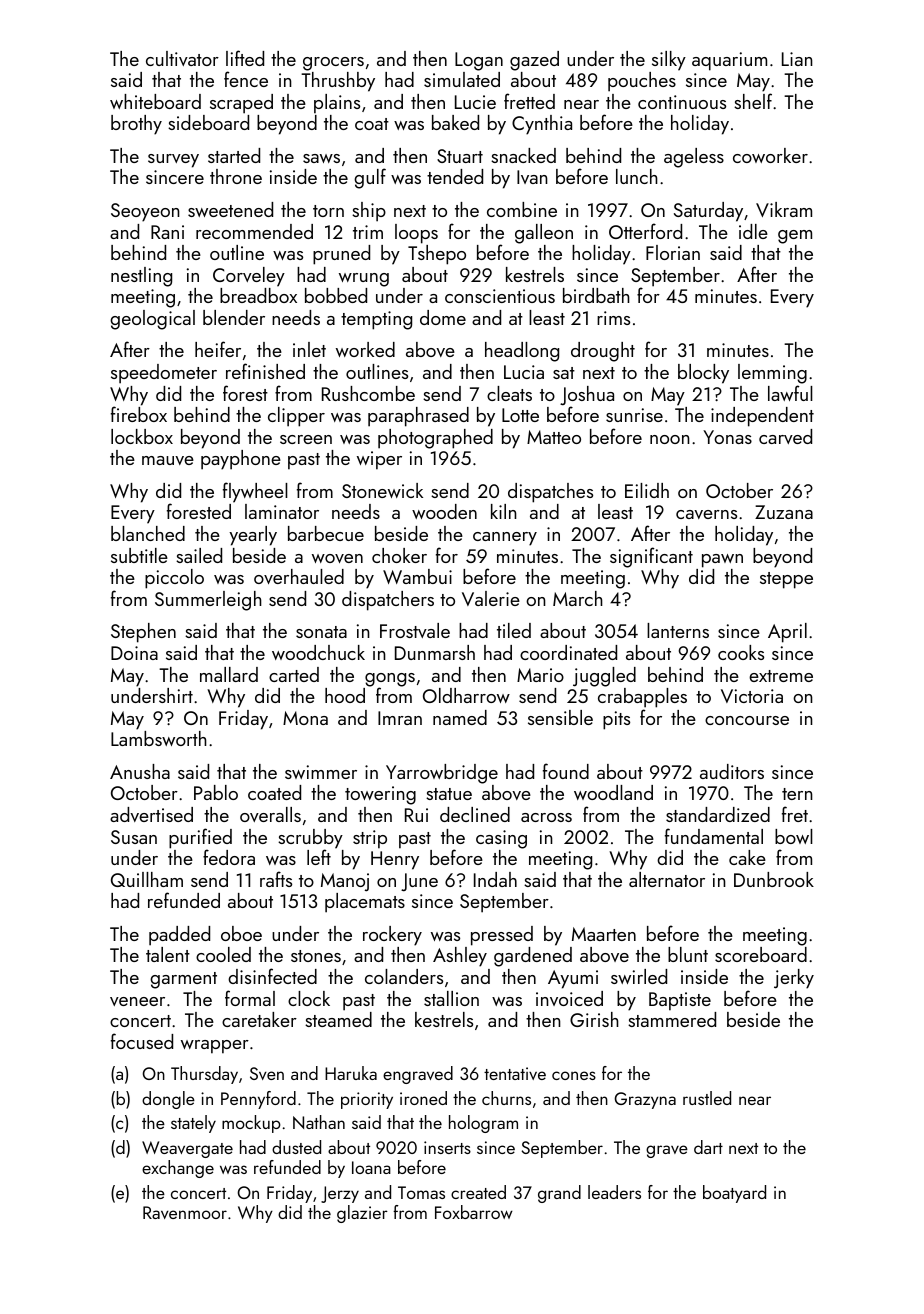 This document has width=924, height=1314. I want to click on blocky, so click(703, 374).
